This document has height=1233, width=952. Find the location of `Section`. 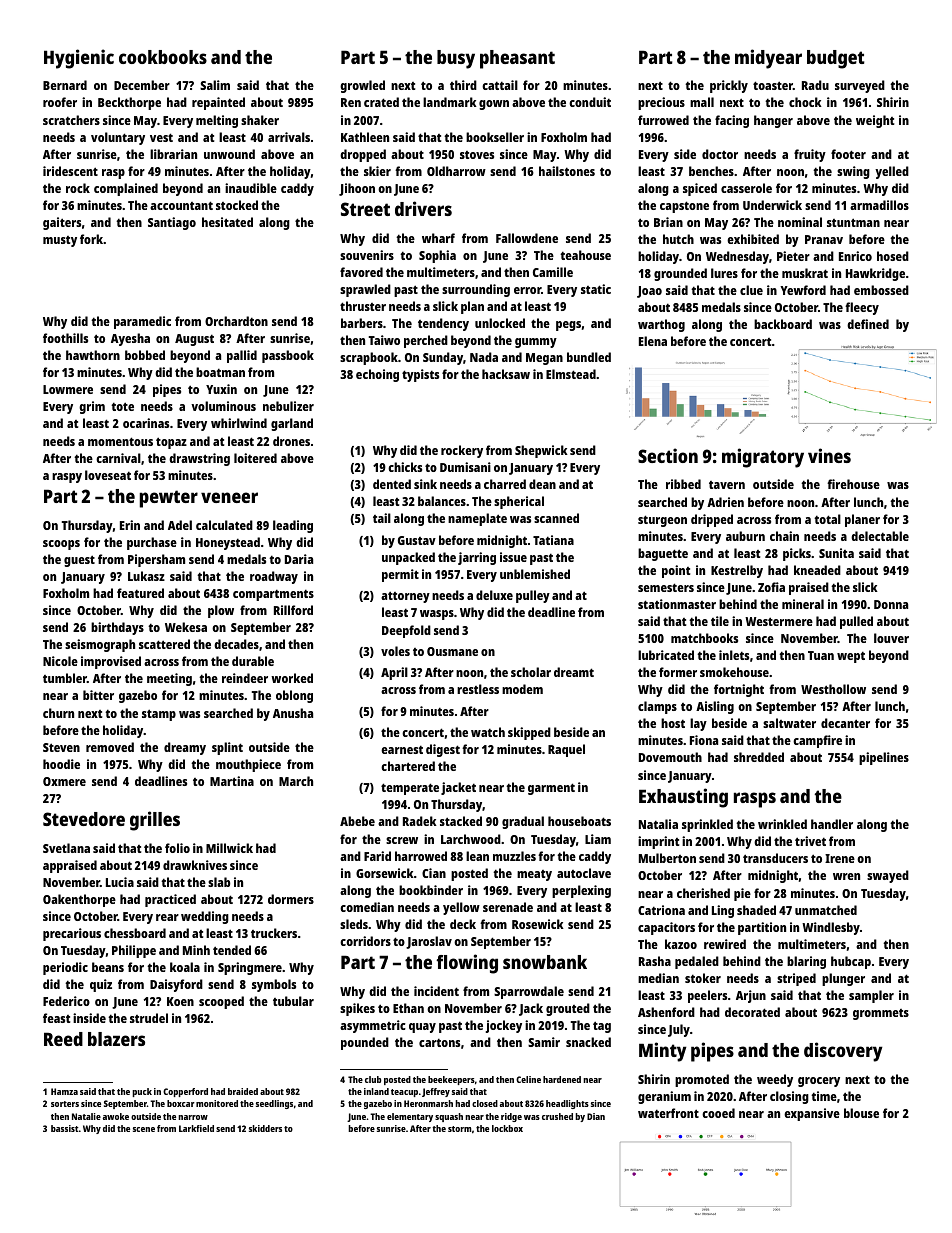

Section is located at coordinates (668, 455).
